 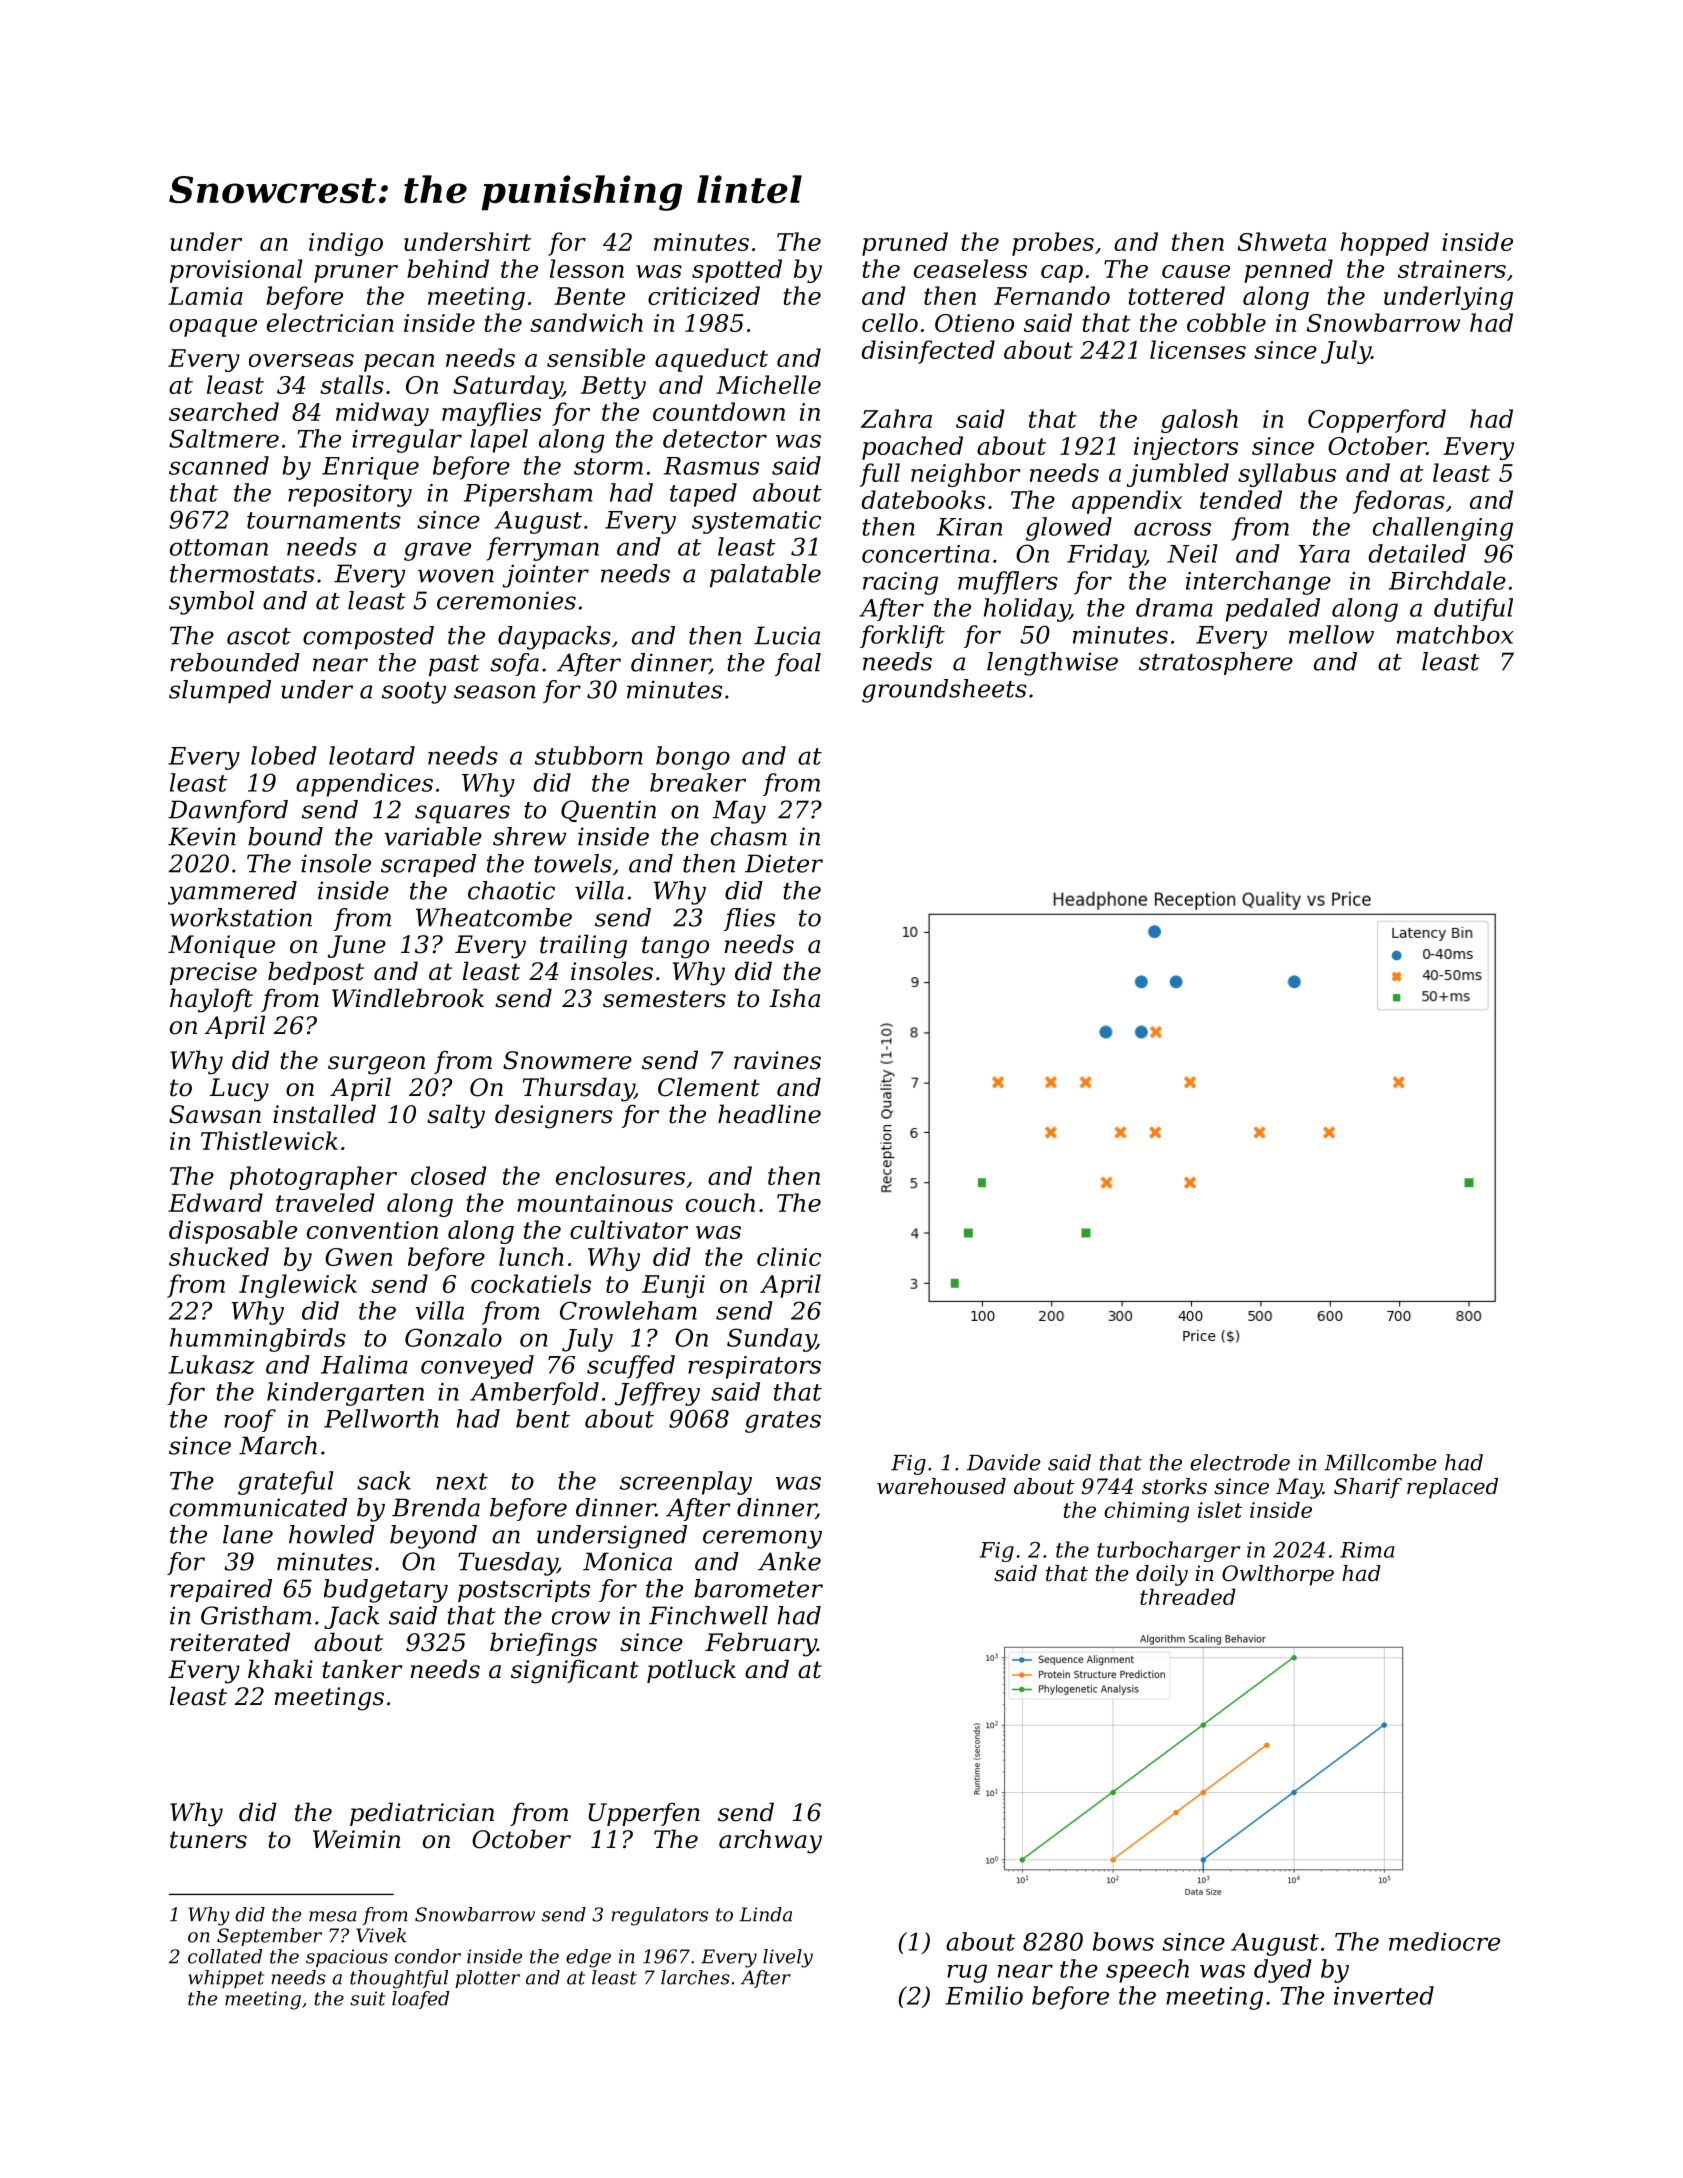 What do you see at coordinates (784, 863) in the screenshot?
I see `Dieter` at bounding box center [784, 863].
